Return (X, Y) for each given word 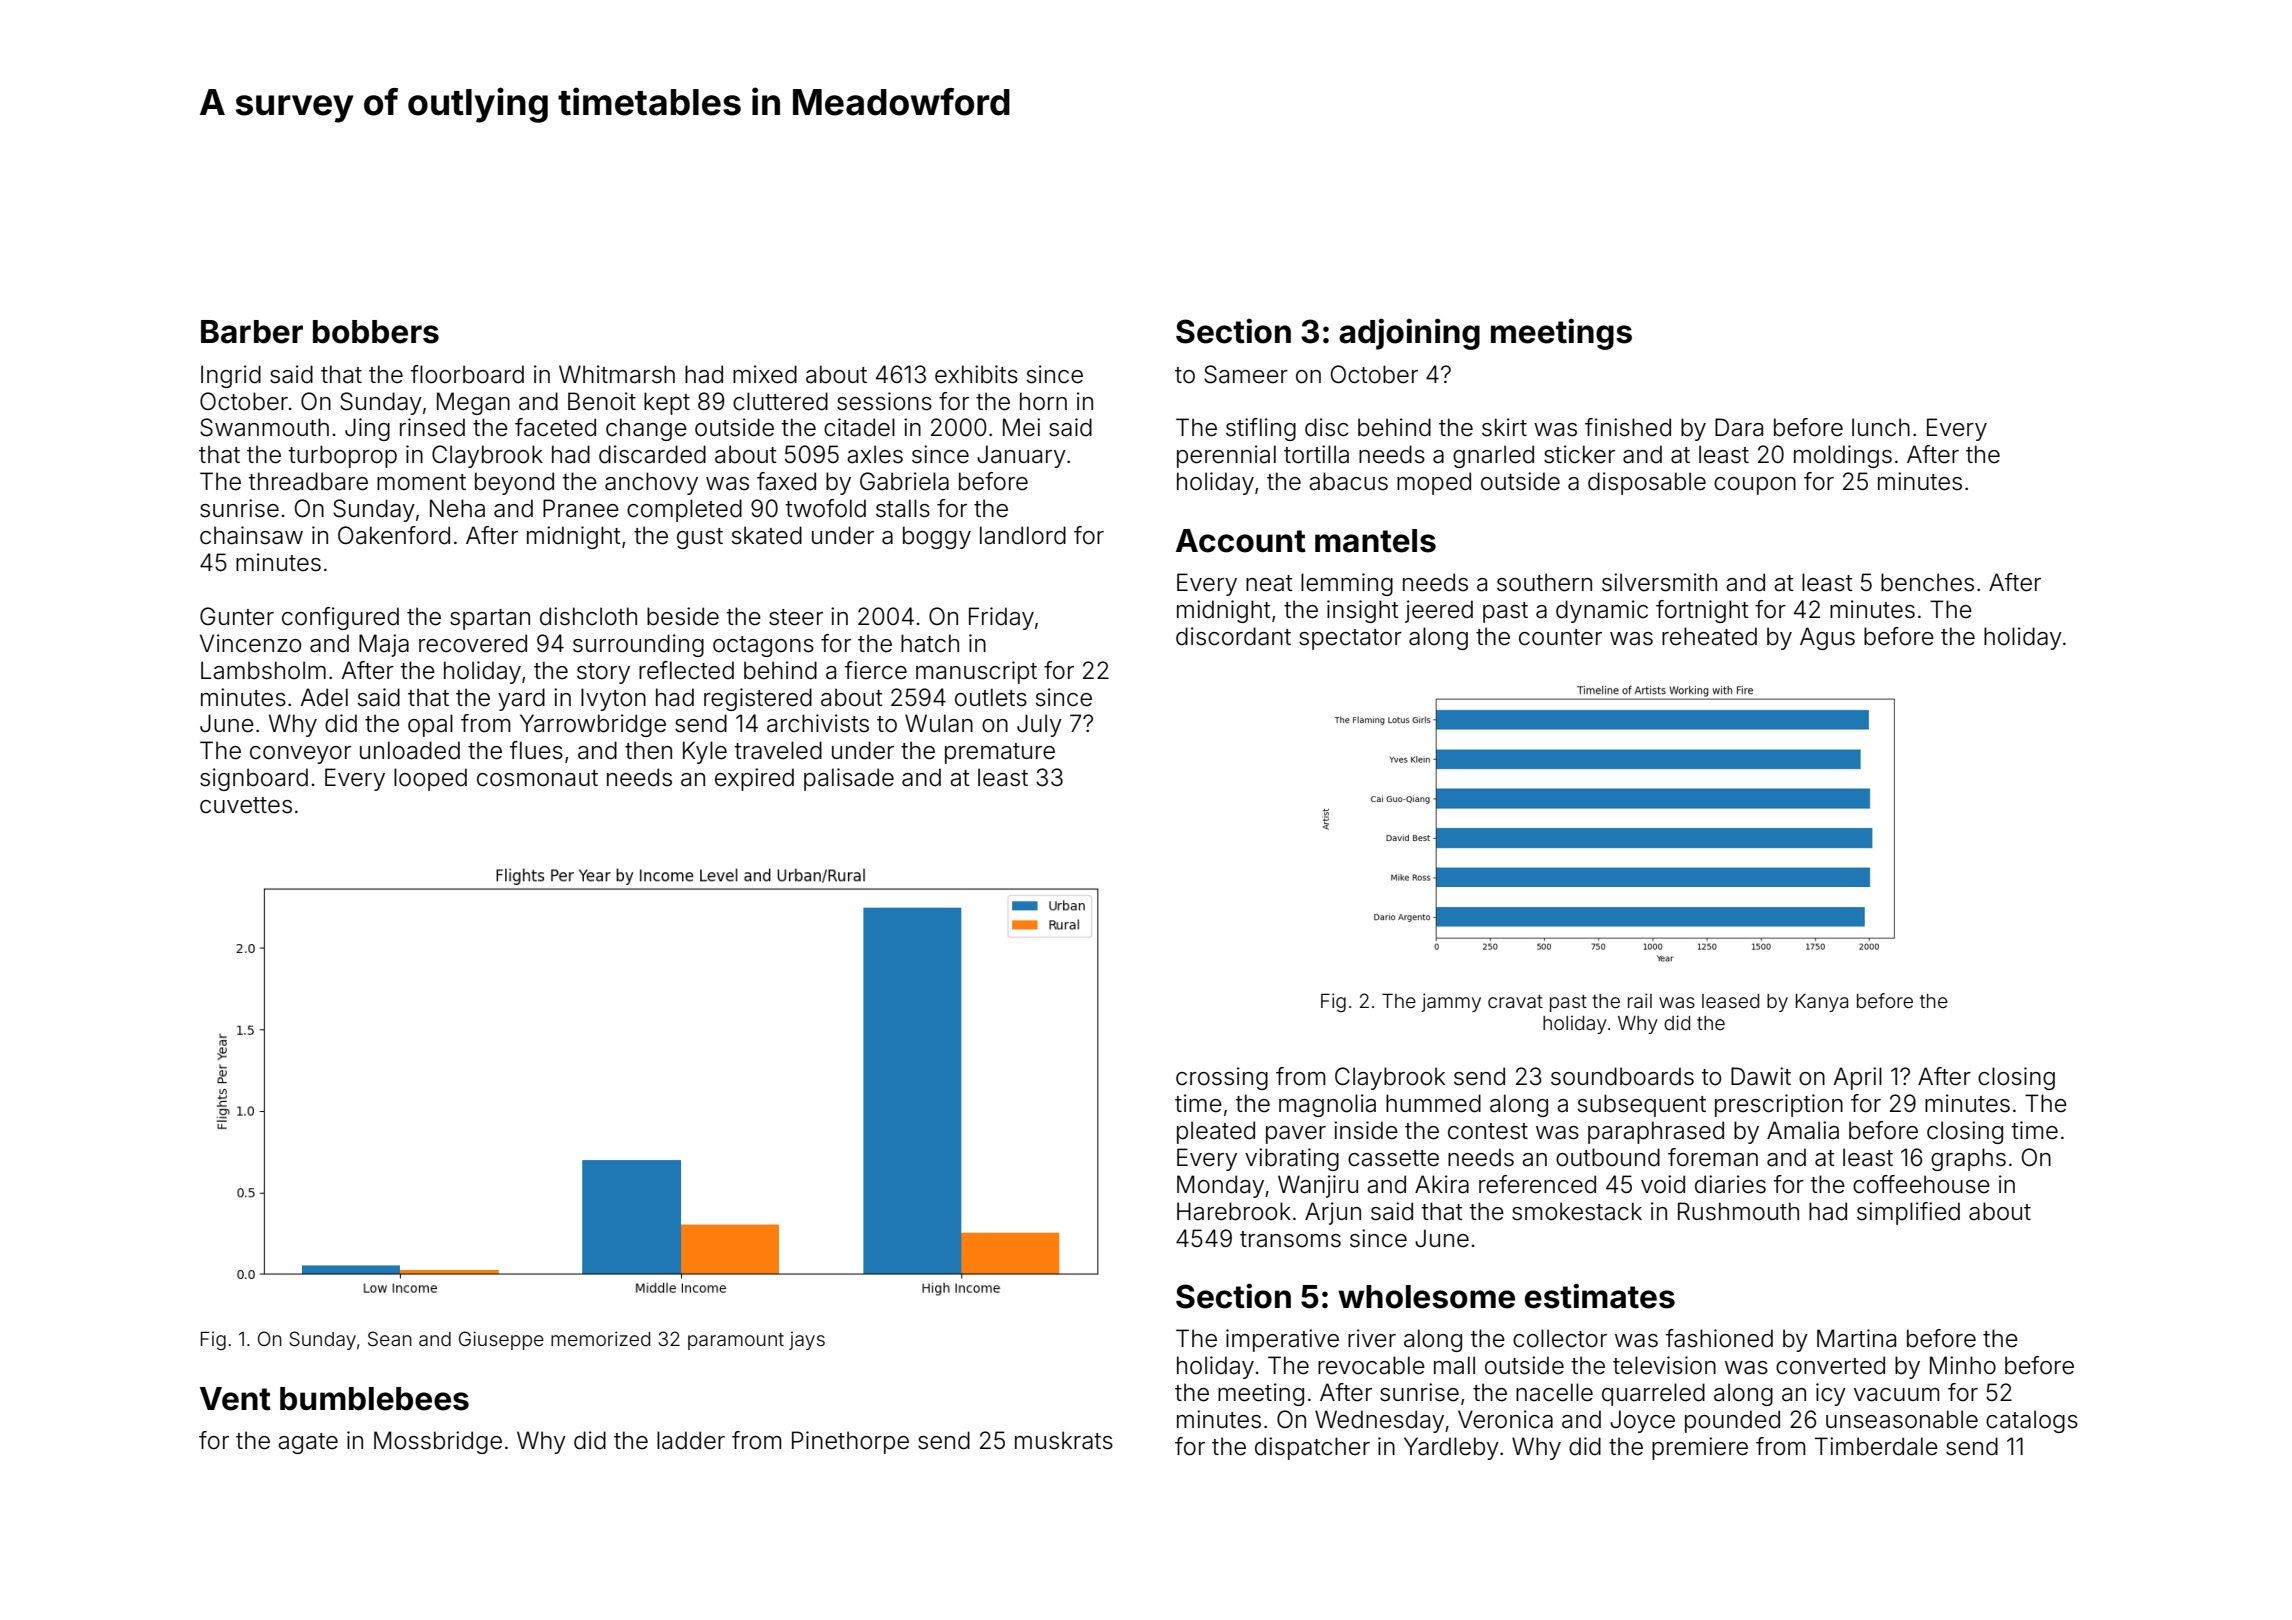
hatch (930, 643)
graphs (1968, 1159)
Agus (1827, 638)
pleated (1216, 1132)
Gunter (237, 616)
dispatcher (1312, 1448)
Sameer (1246, 374)
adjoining (1409, 334)
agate (308, 1443)
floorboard (467, 374)
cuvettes (246, 805)
